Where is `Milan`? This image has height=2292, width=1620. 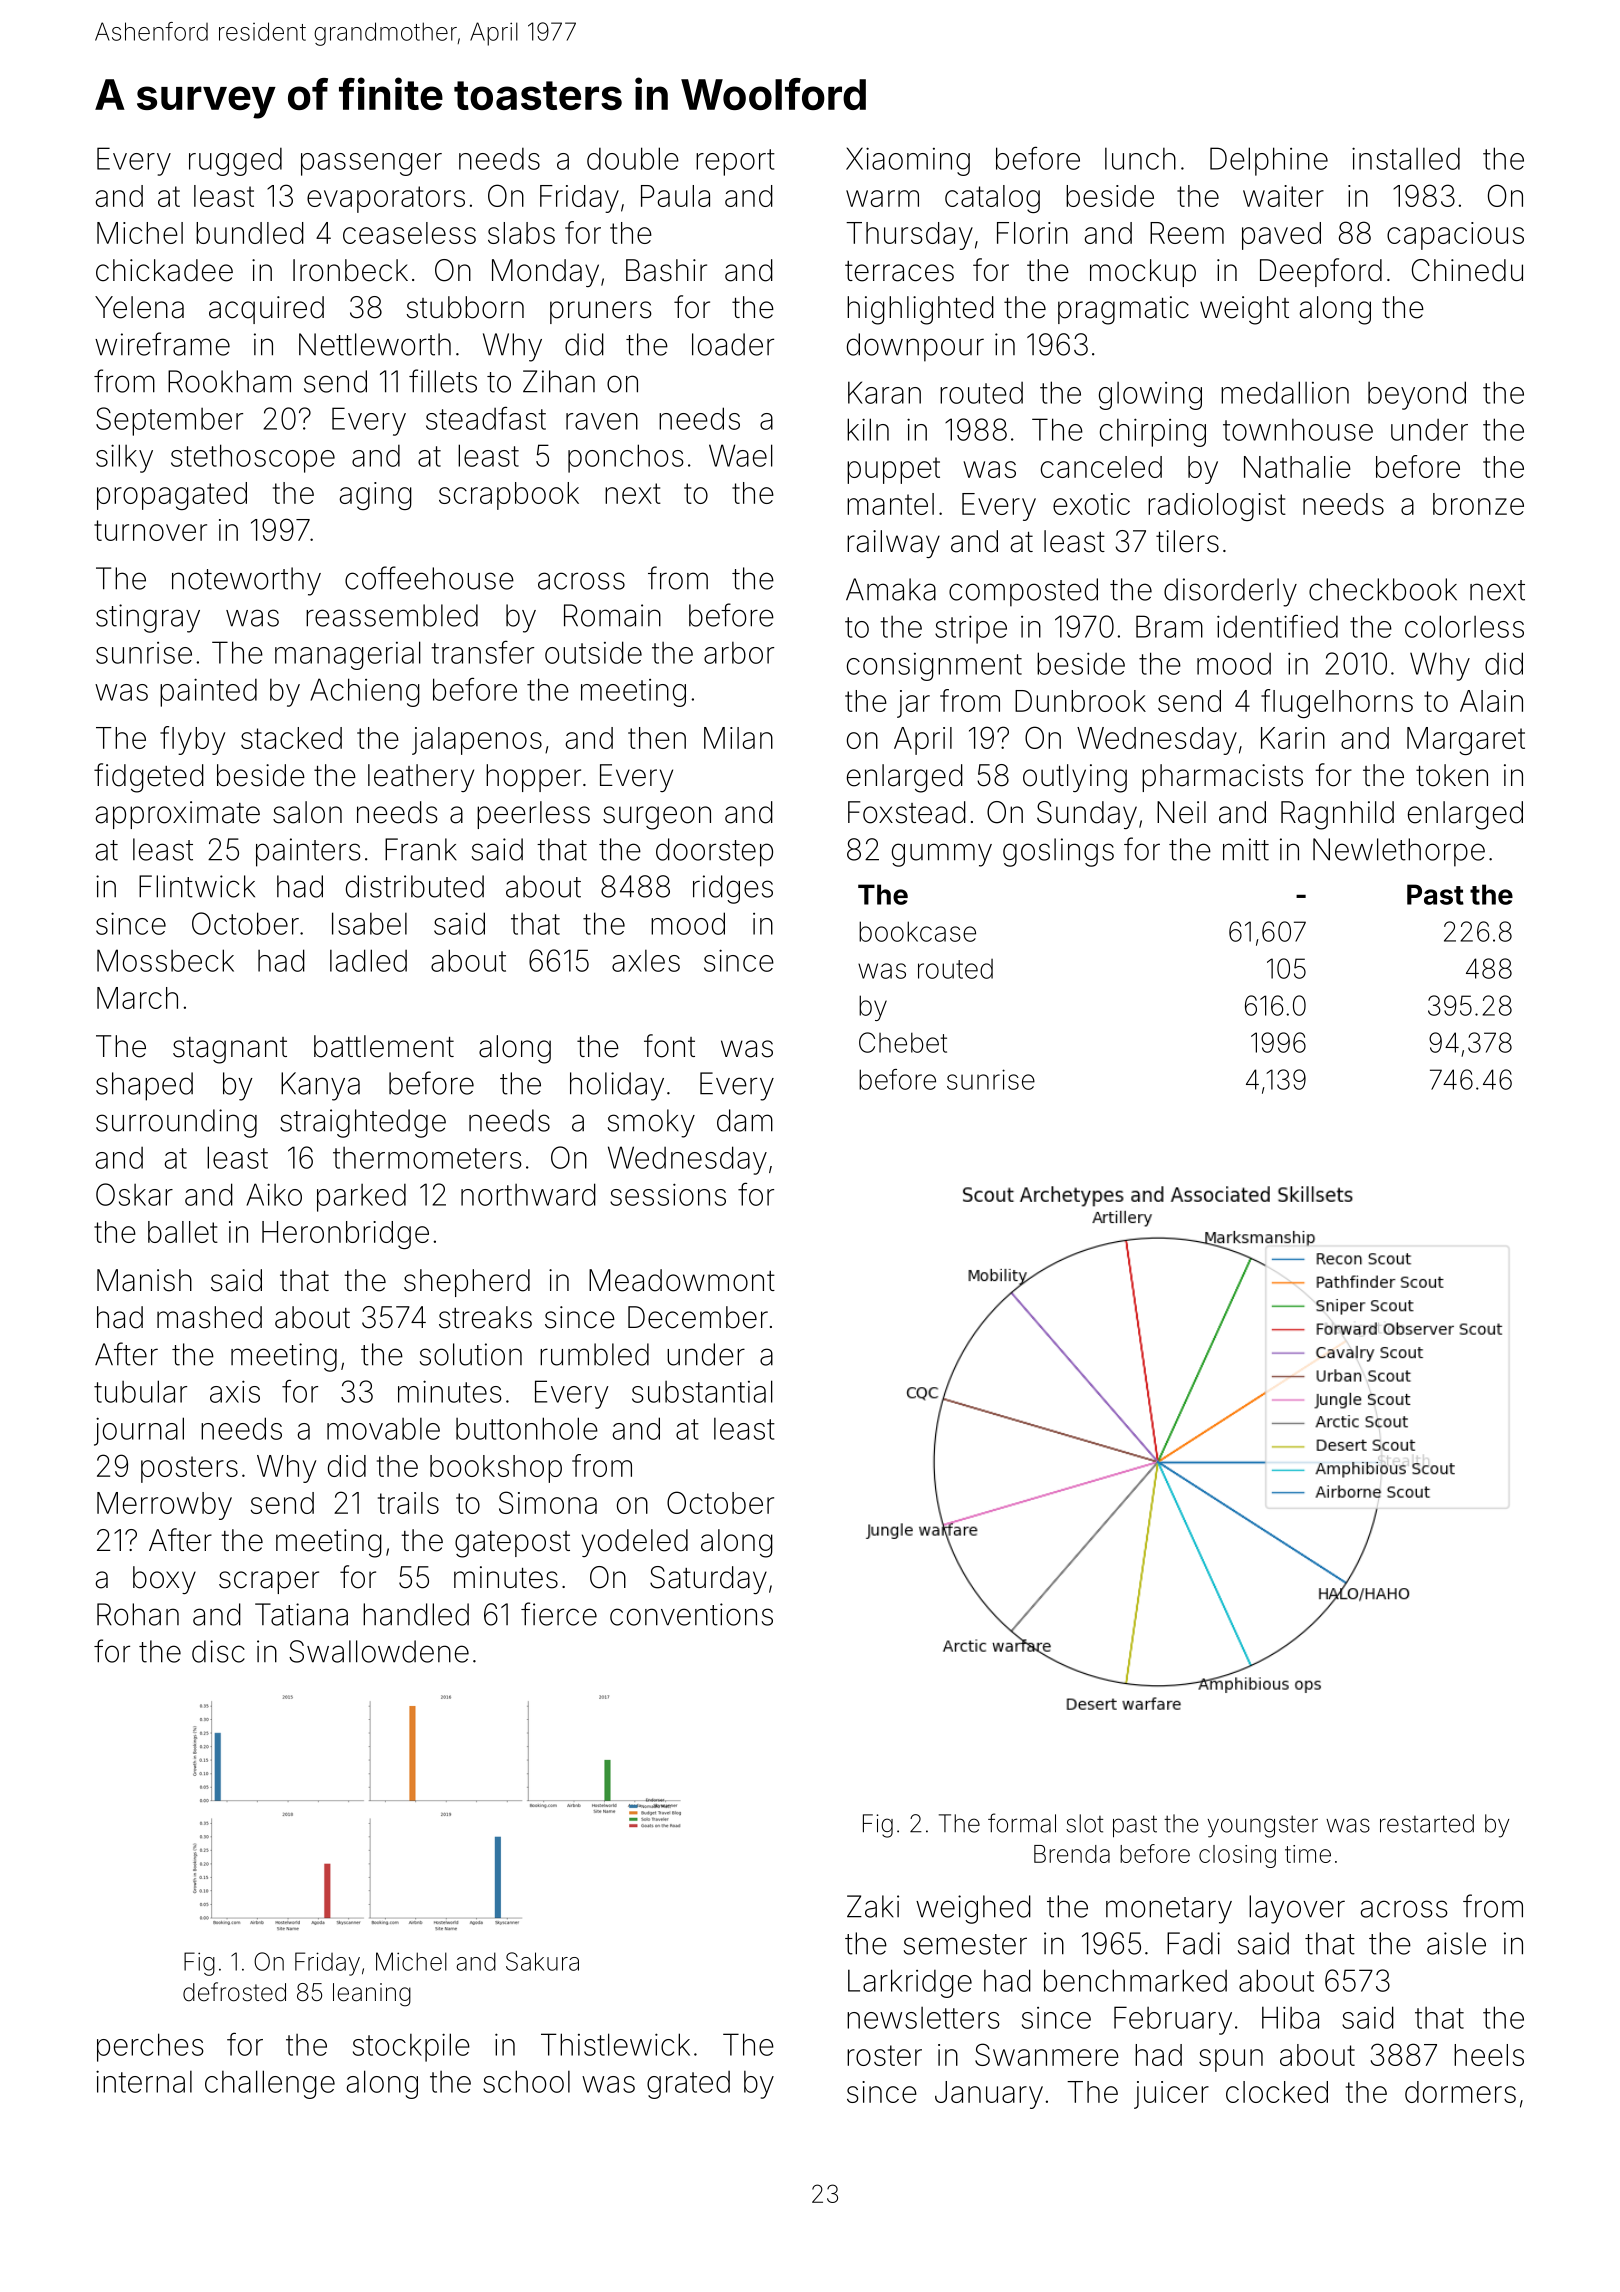 Milan is located at coordinates (738, 738).
